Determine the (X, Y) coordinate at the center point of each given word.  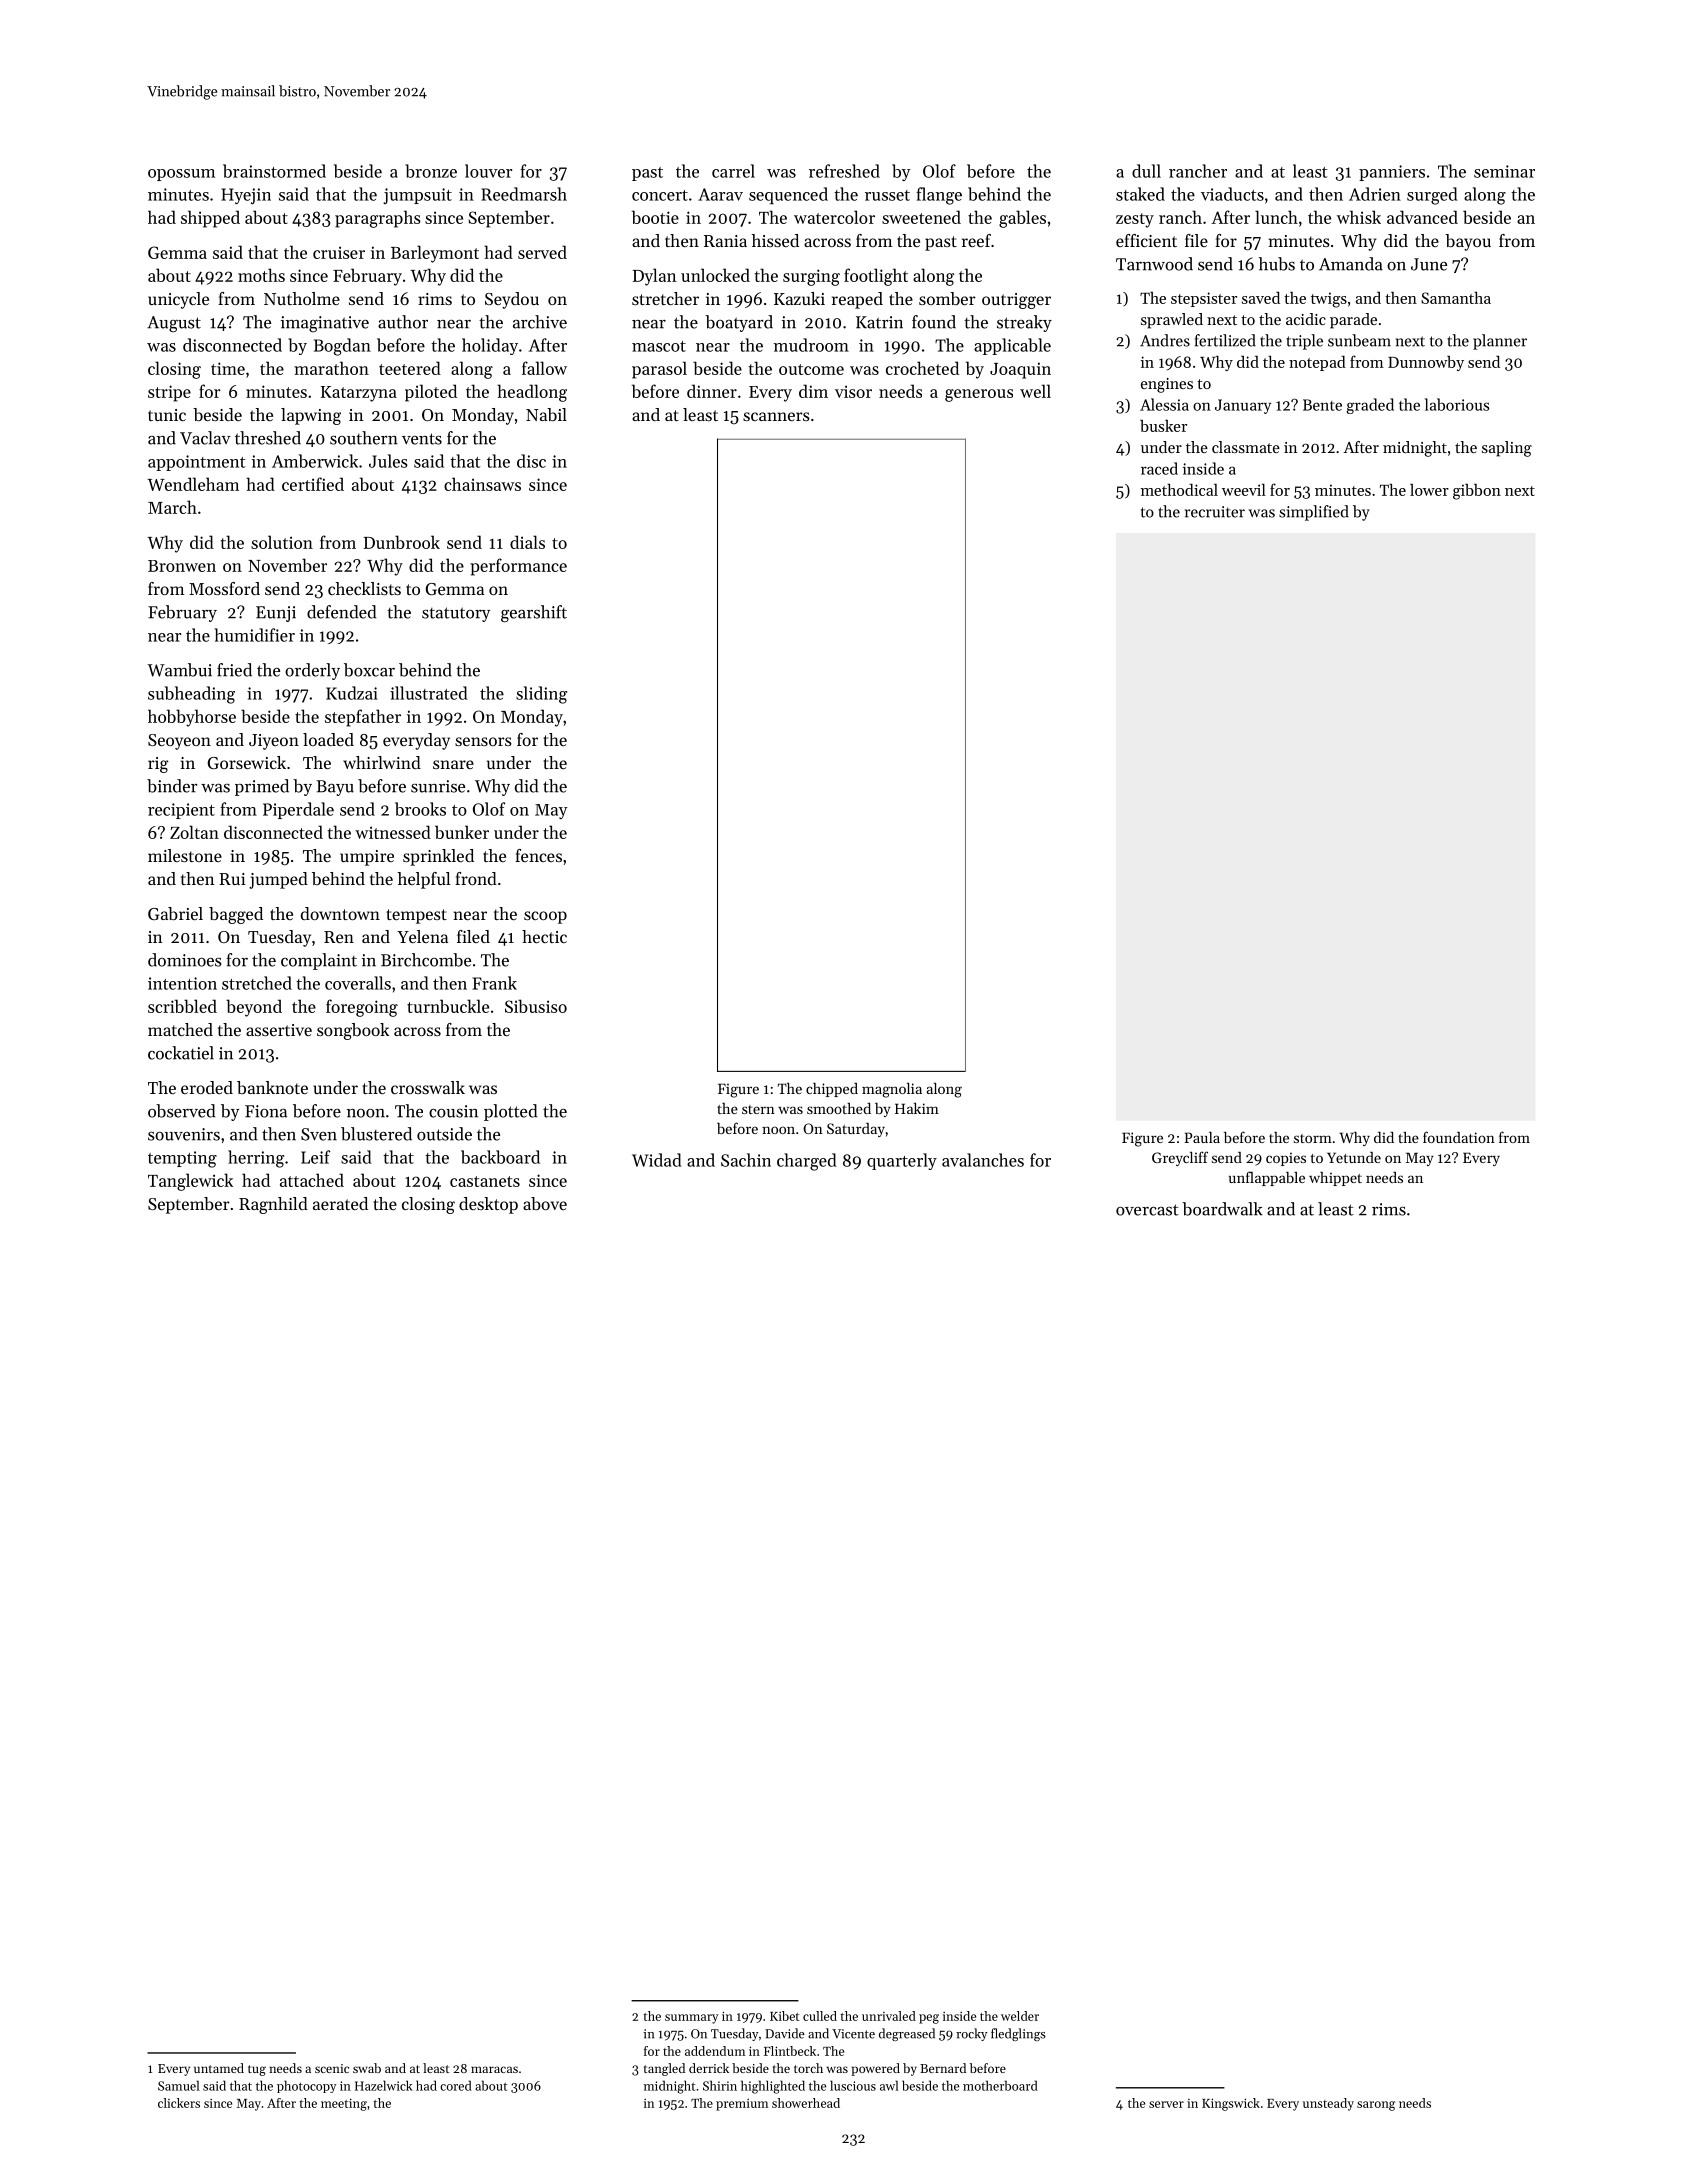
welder (1020, 2016)
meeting (344, 2104)
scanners (776, 416)
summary (691, 2019)
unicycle (178, 300)
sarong (1376, 2106)
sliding (541, 695)
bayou (1468, 242)
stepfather (363, 718)
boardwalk (1222, 1209)
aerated (340, 1203)
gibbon (1477, 491)
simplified (1314, 513)
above (545, 1203)
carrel (733, 171)
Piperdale (298, 810)
